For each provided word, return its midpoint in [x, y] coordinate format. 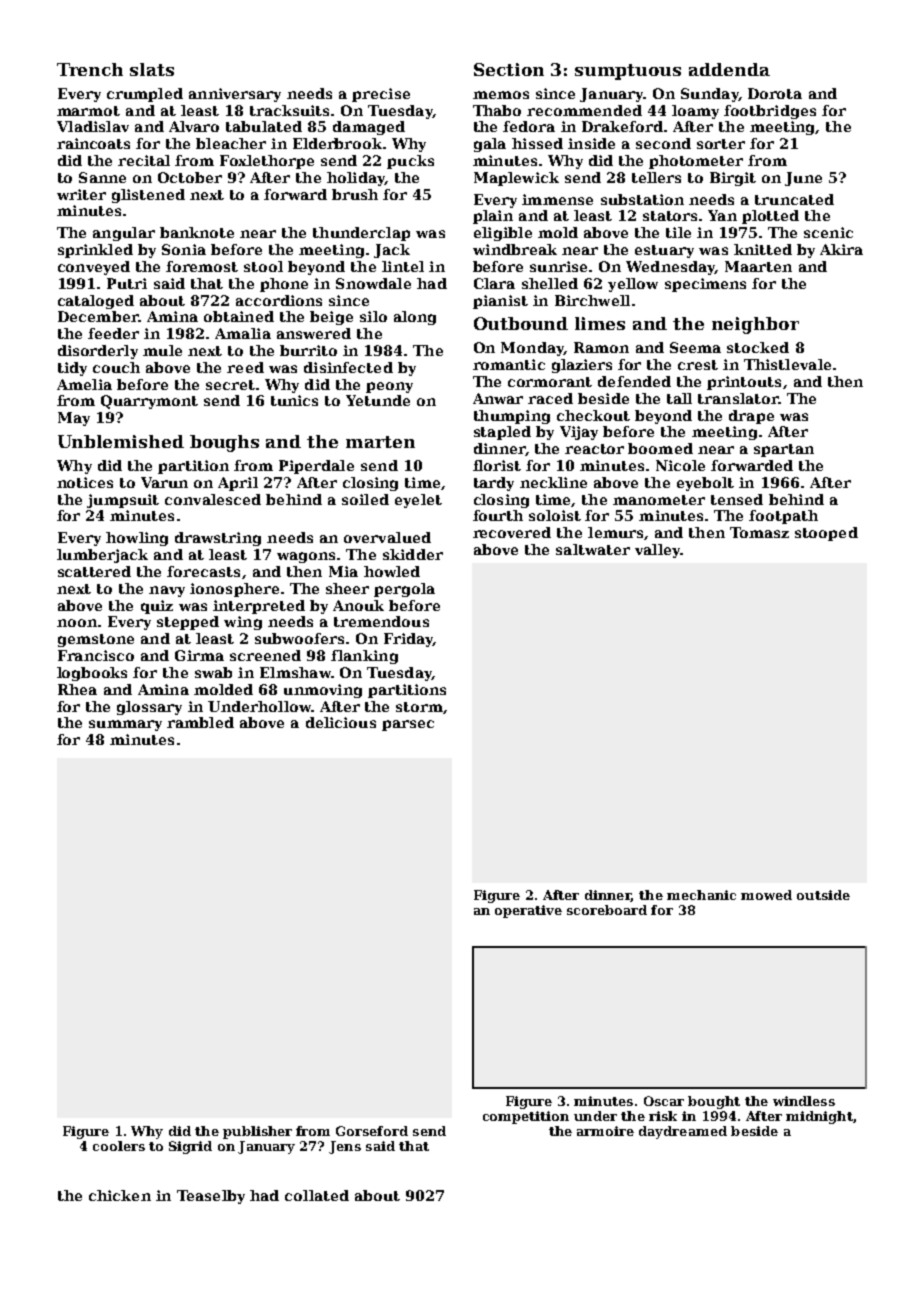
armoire [605, 1131]
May [74, 419]
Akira [841, 249]
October [190, 177]
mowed [766, 895]
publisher [257, 1132]
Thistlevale [787, 364]
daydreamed [683, 1132]
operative [528, 911]
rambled [200, 722]
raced [550, 398]
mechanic [701, 895]
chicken [120, 1195]
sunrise [558, 266]
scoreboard [607, 910]
